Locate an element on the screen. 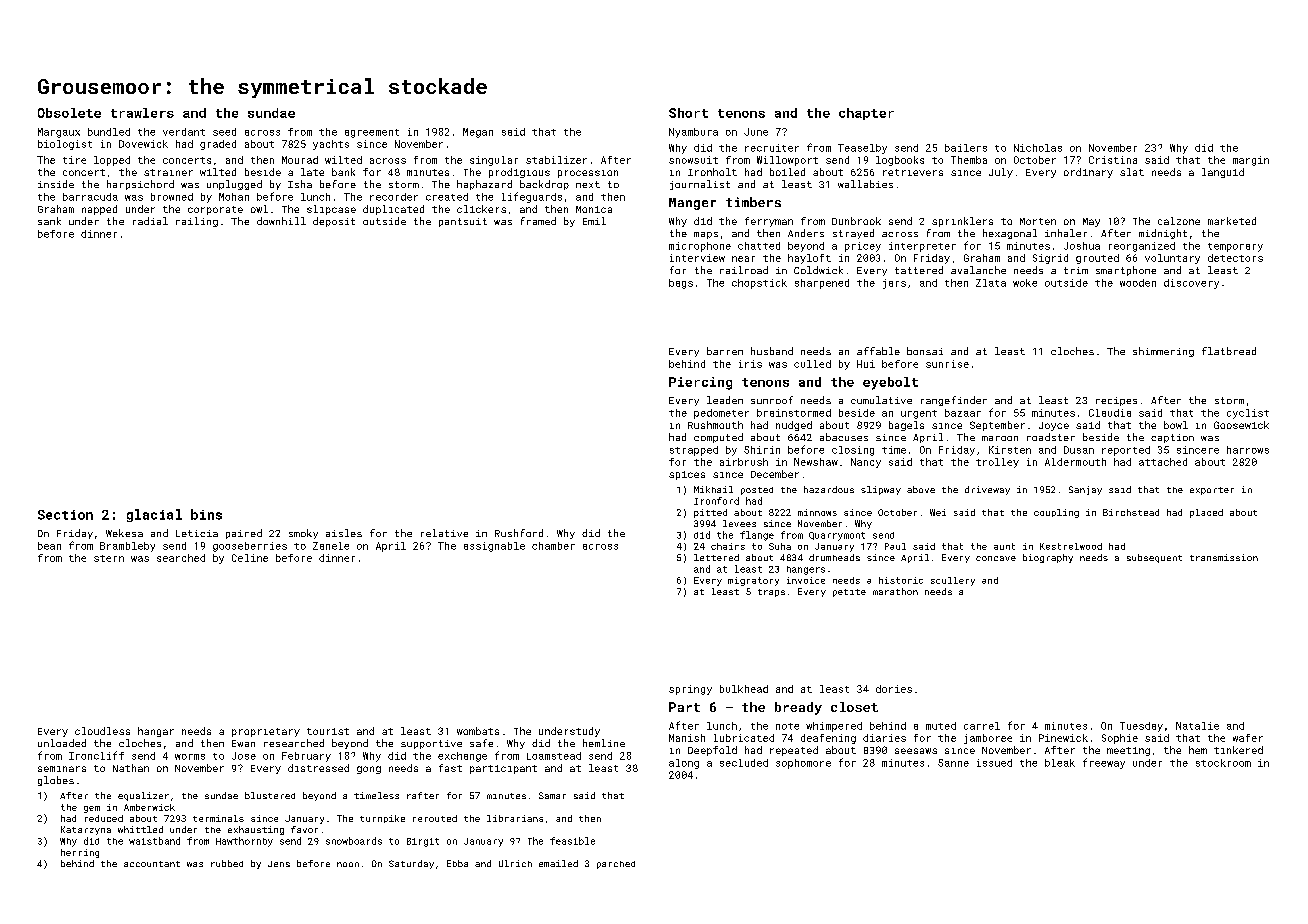 Image resolution: width=1308 pixels, height=924 pixels. trawlers is located at coordinates (142, 113).
